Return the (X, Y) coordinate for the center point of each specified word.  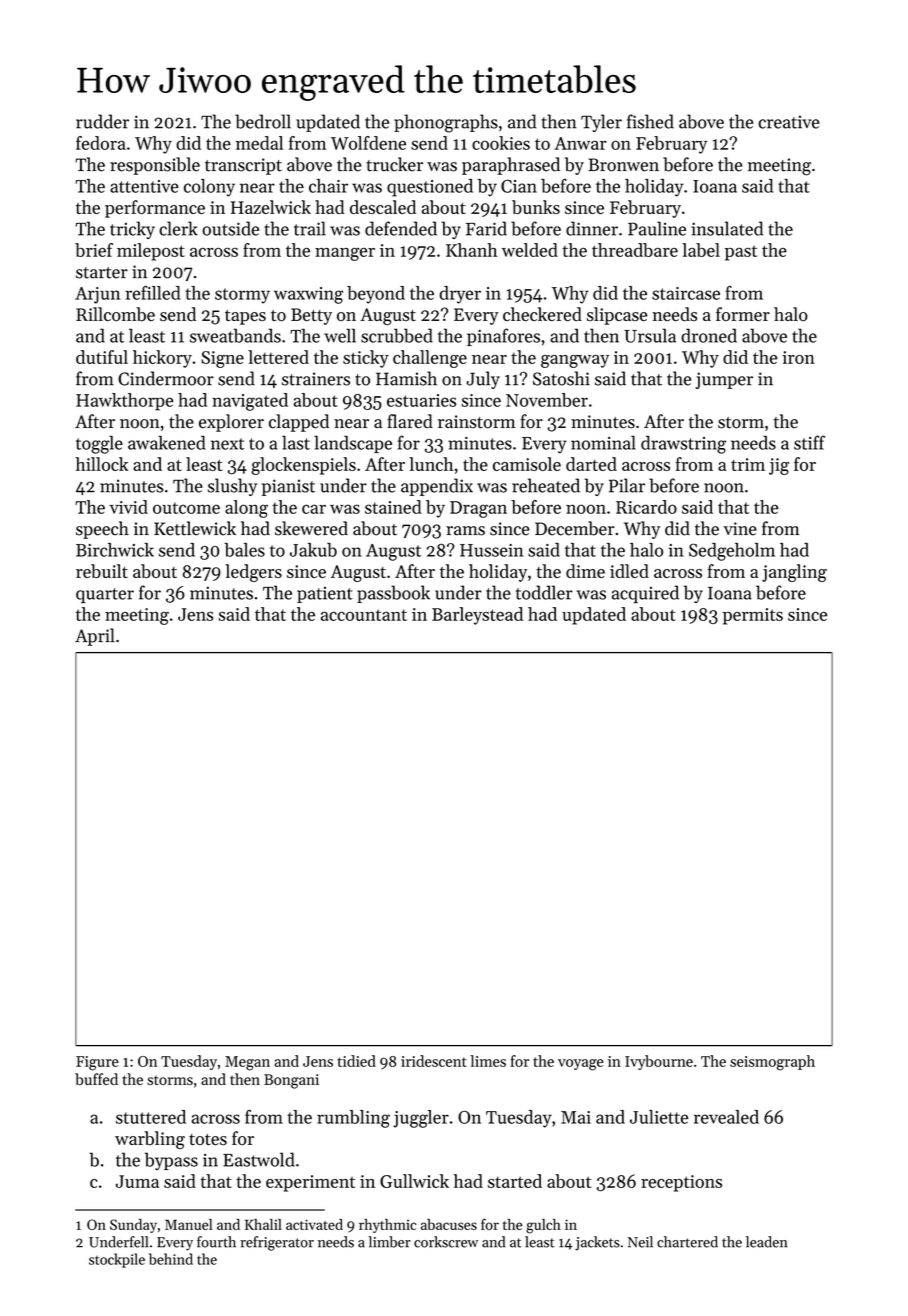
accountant (364, 615)
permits (753, 616)
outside (230, 228)
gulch (543, 1226)
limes (488, 1061)
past (741, 253)
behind (171, 1259)
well (340, 335)
